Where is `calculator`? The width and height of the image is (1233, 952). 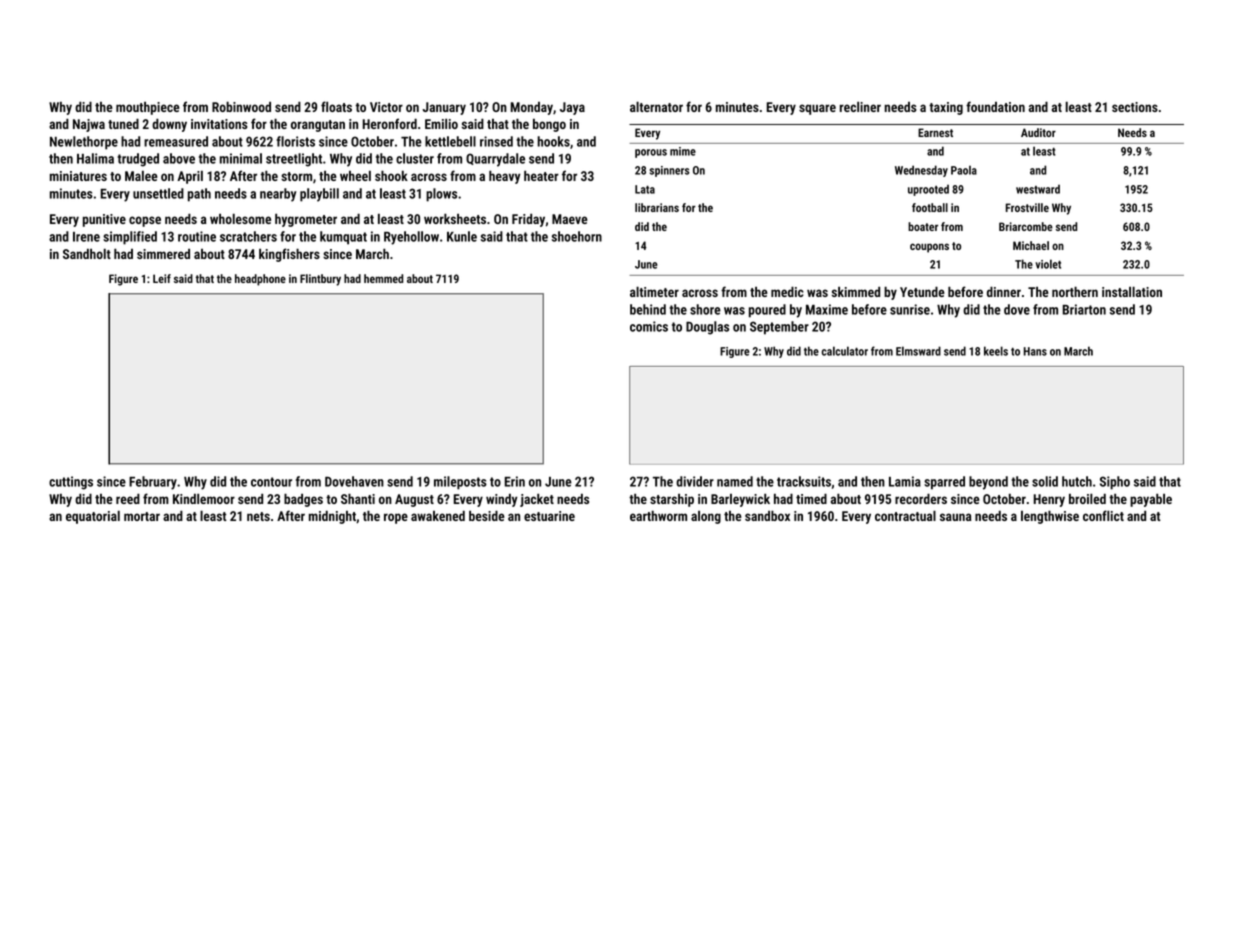
calculator is located at coordinates (845, 351).
